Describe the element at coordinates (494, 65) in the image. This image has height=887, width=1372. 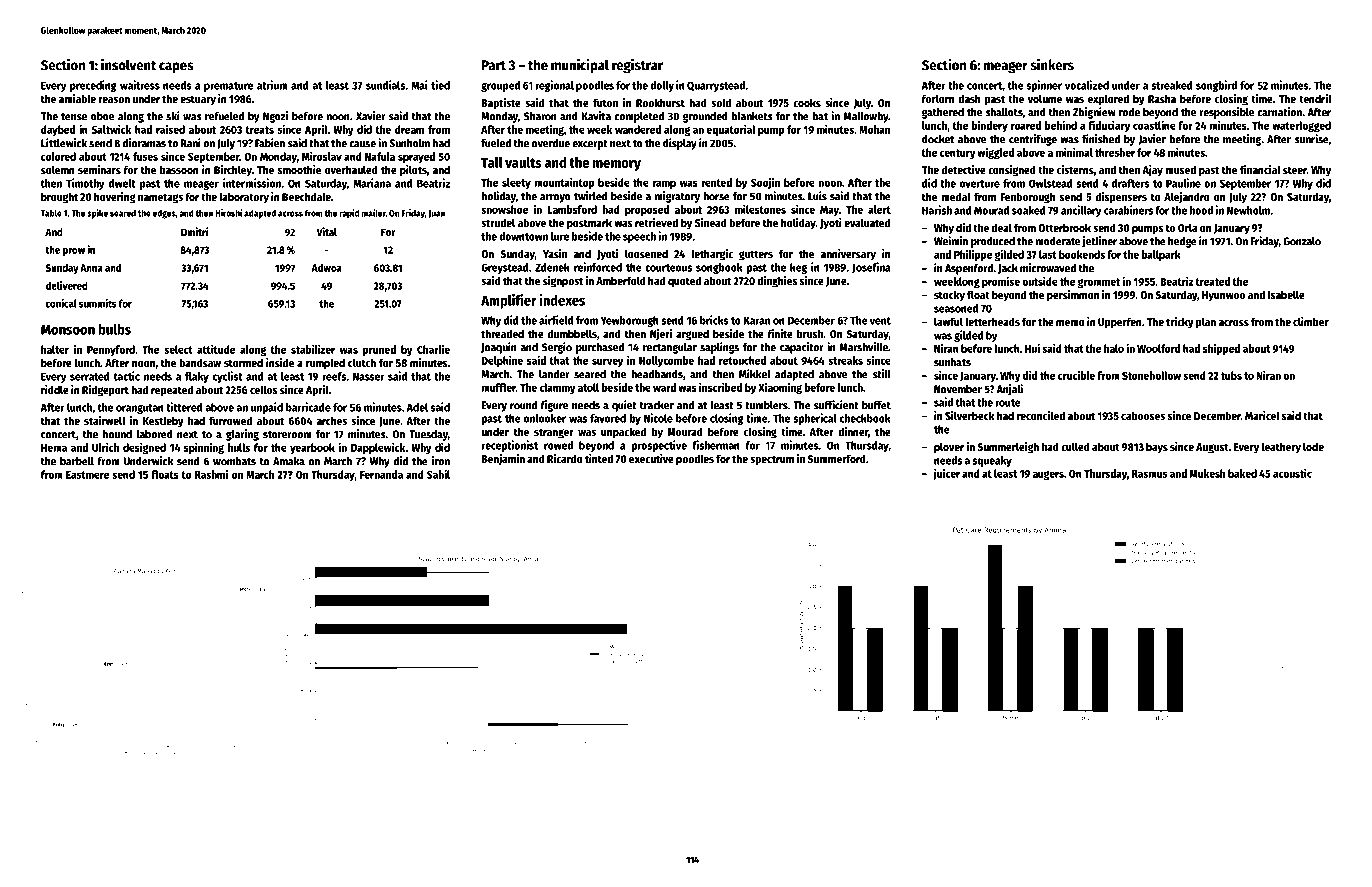
I see `Part` at that location.
